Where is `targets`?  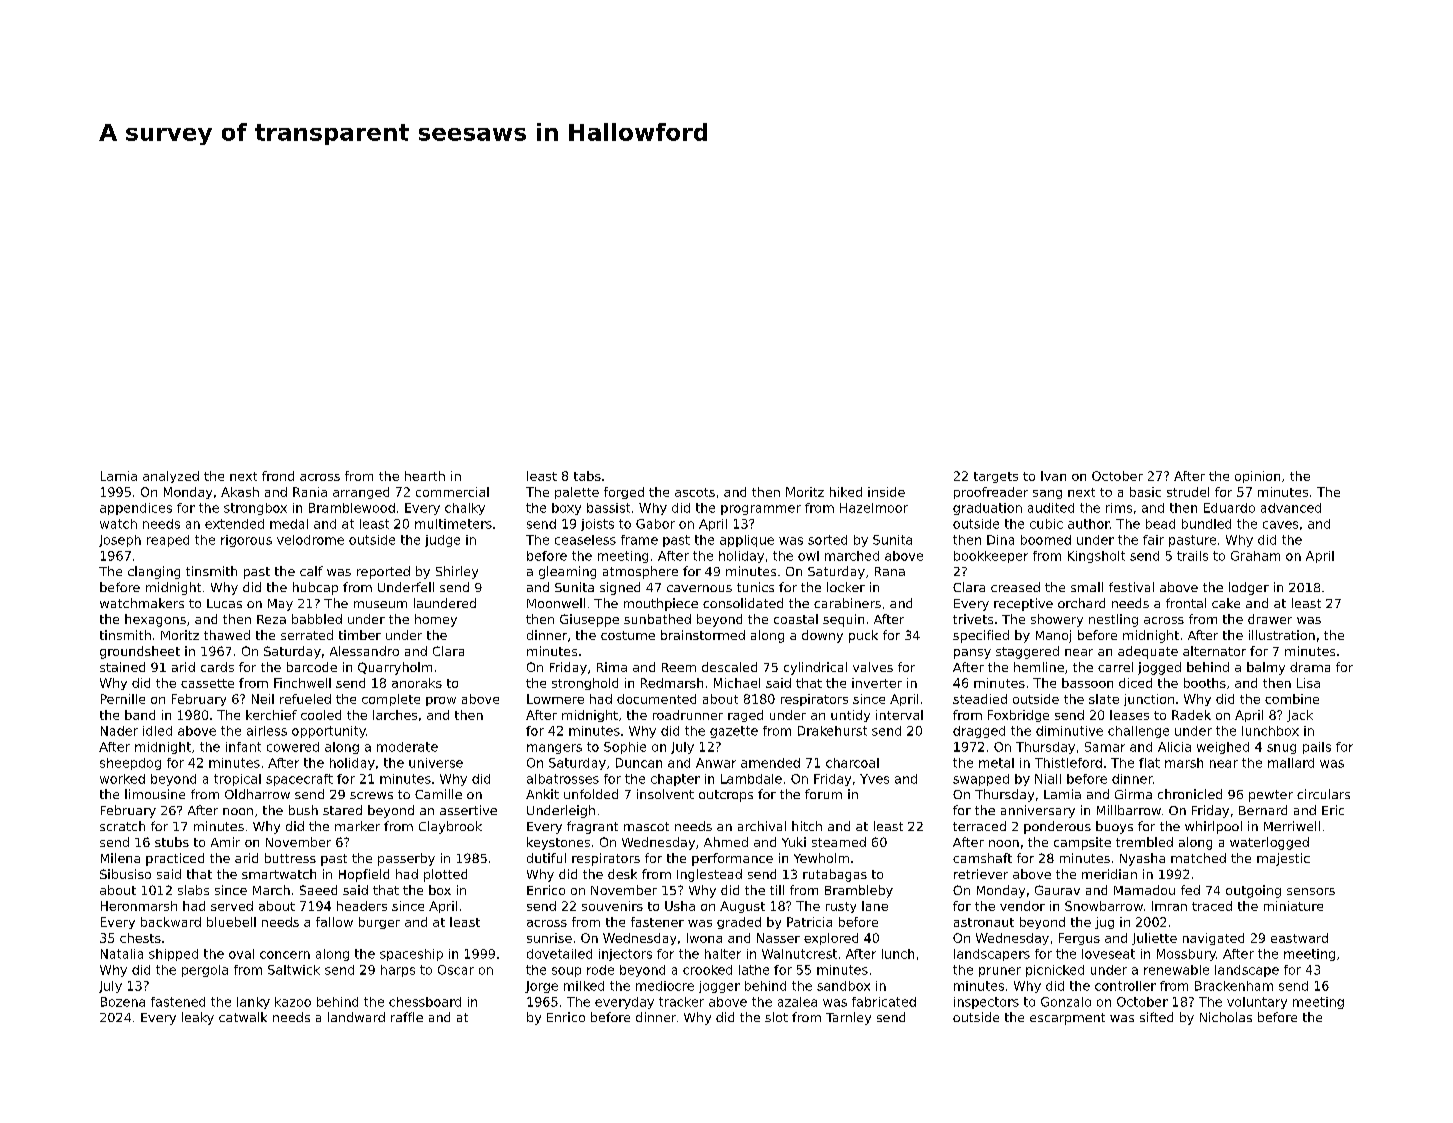 targets is located at coordinates (996, 477).
